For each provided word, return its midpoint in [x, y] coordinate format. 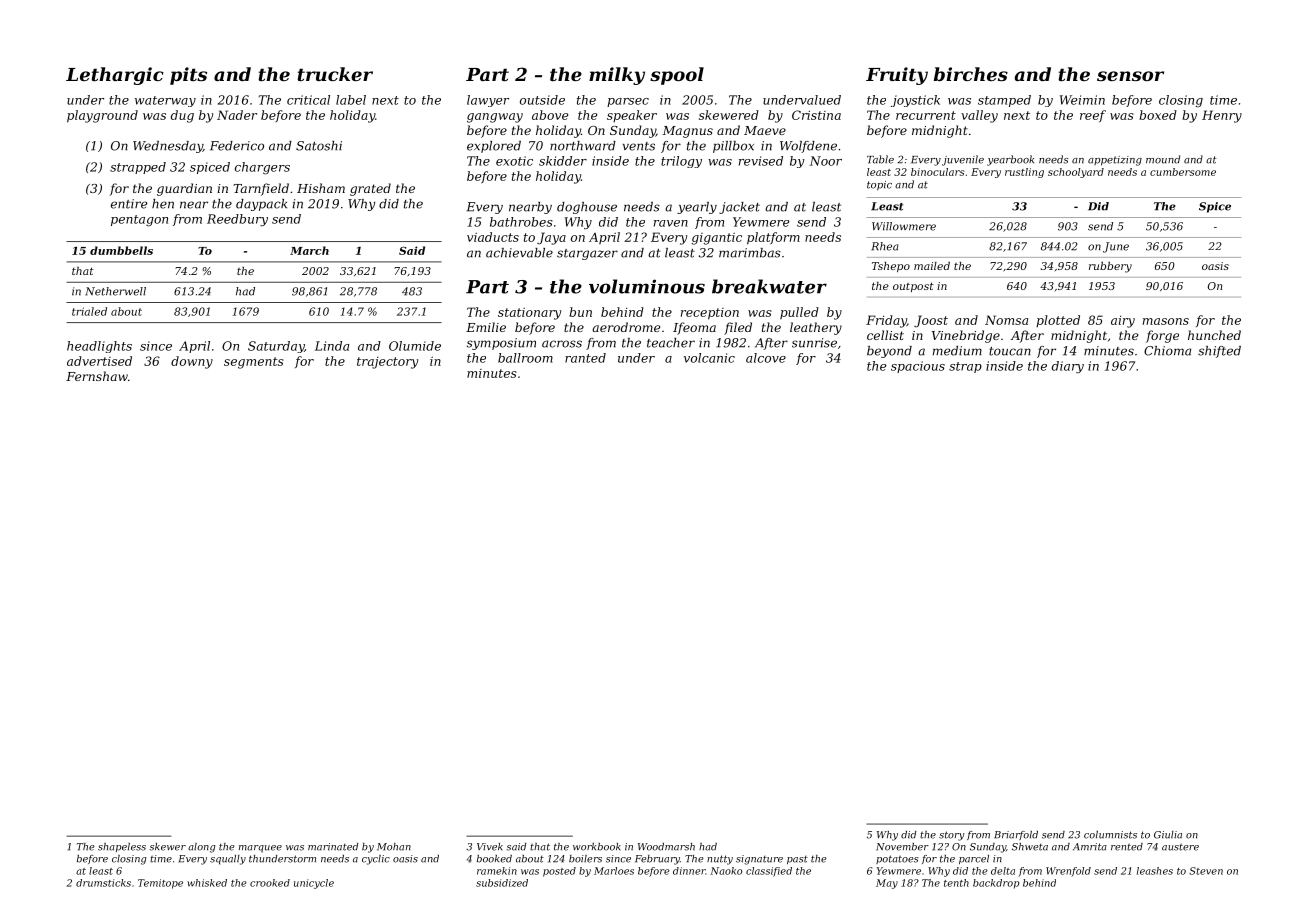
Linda [332, 346]
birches [971, 74]
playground [102, 116]
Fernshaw [97, 376]
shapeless [122, 847]
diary [1068, 367]
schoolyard [1076, 173]
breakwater [769, 286]
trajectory [387, 363]
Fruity [897, 76]
